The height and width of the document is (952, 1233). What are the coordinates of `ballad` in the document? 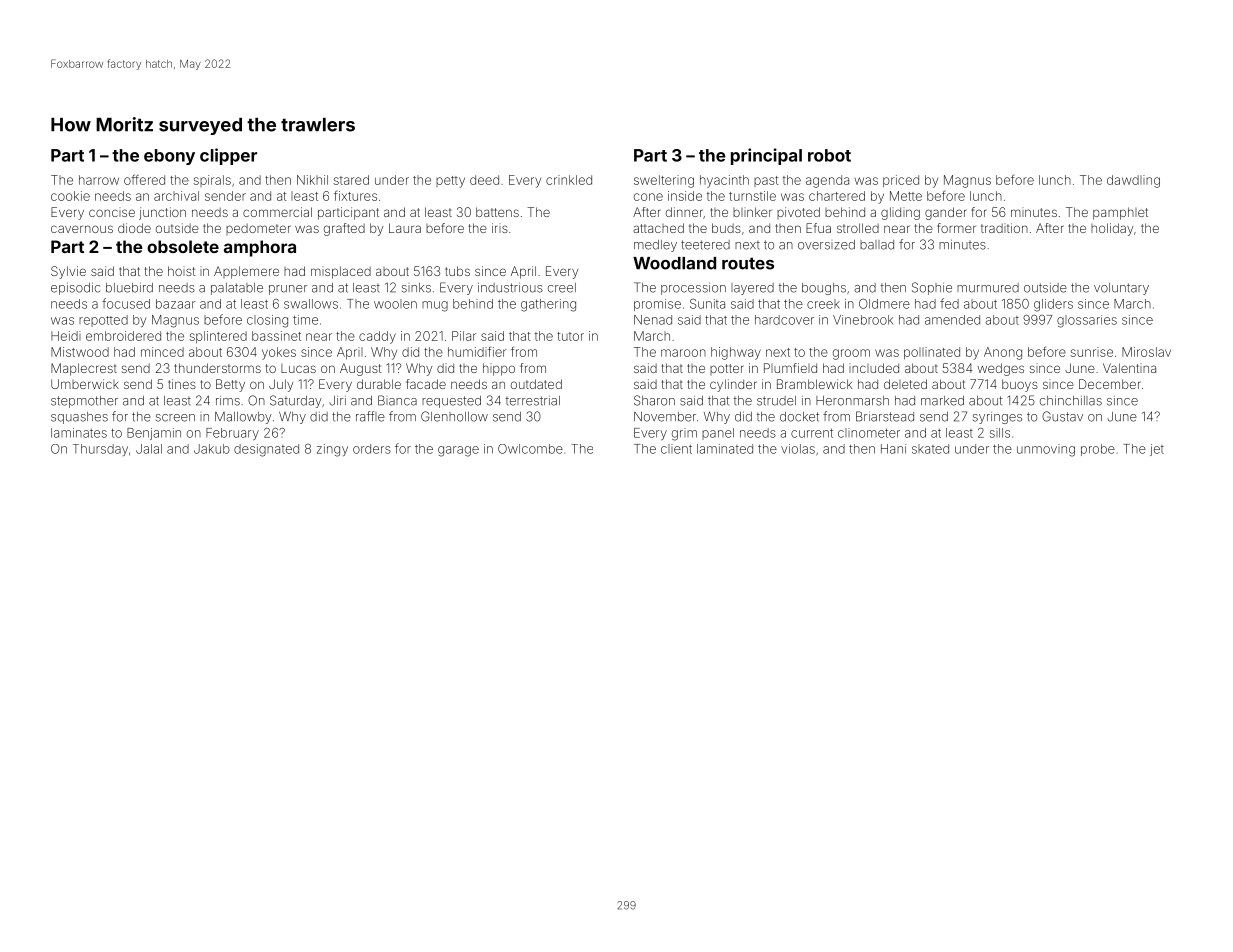 It's located at (877, 245).
